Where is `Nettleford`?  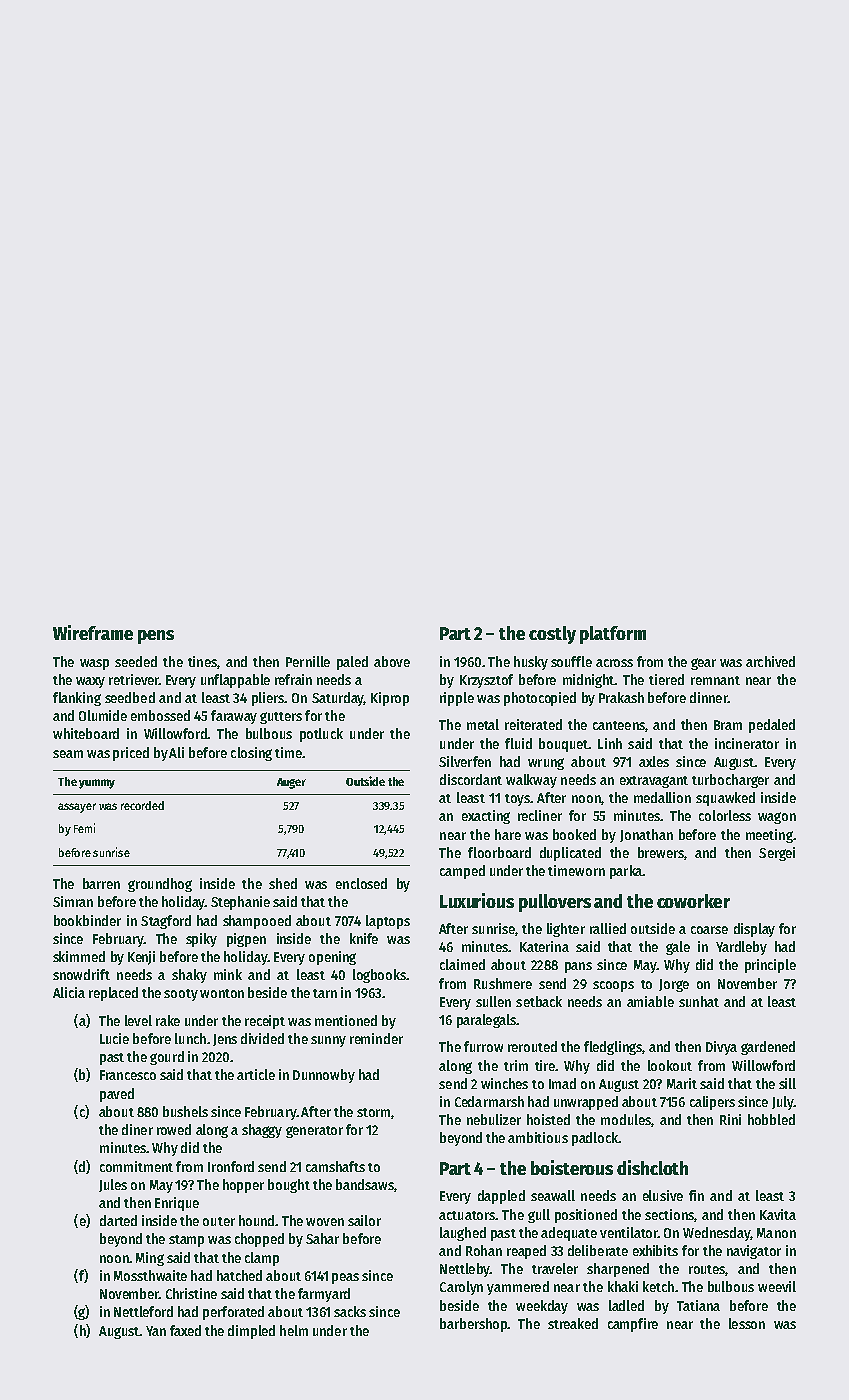
Nettleford is located at coordinates (143, 1311).
